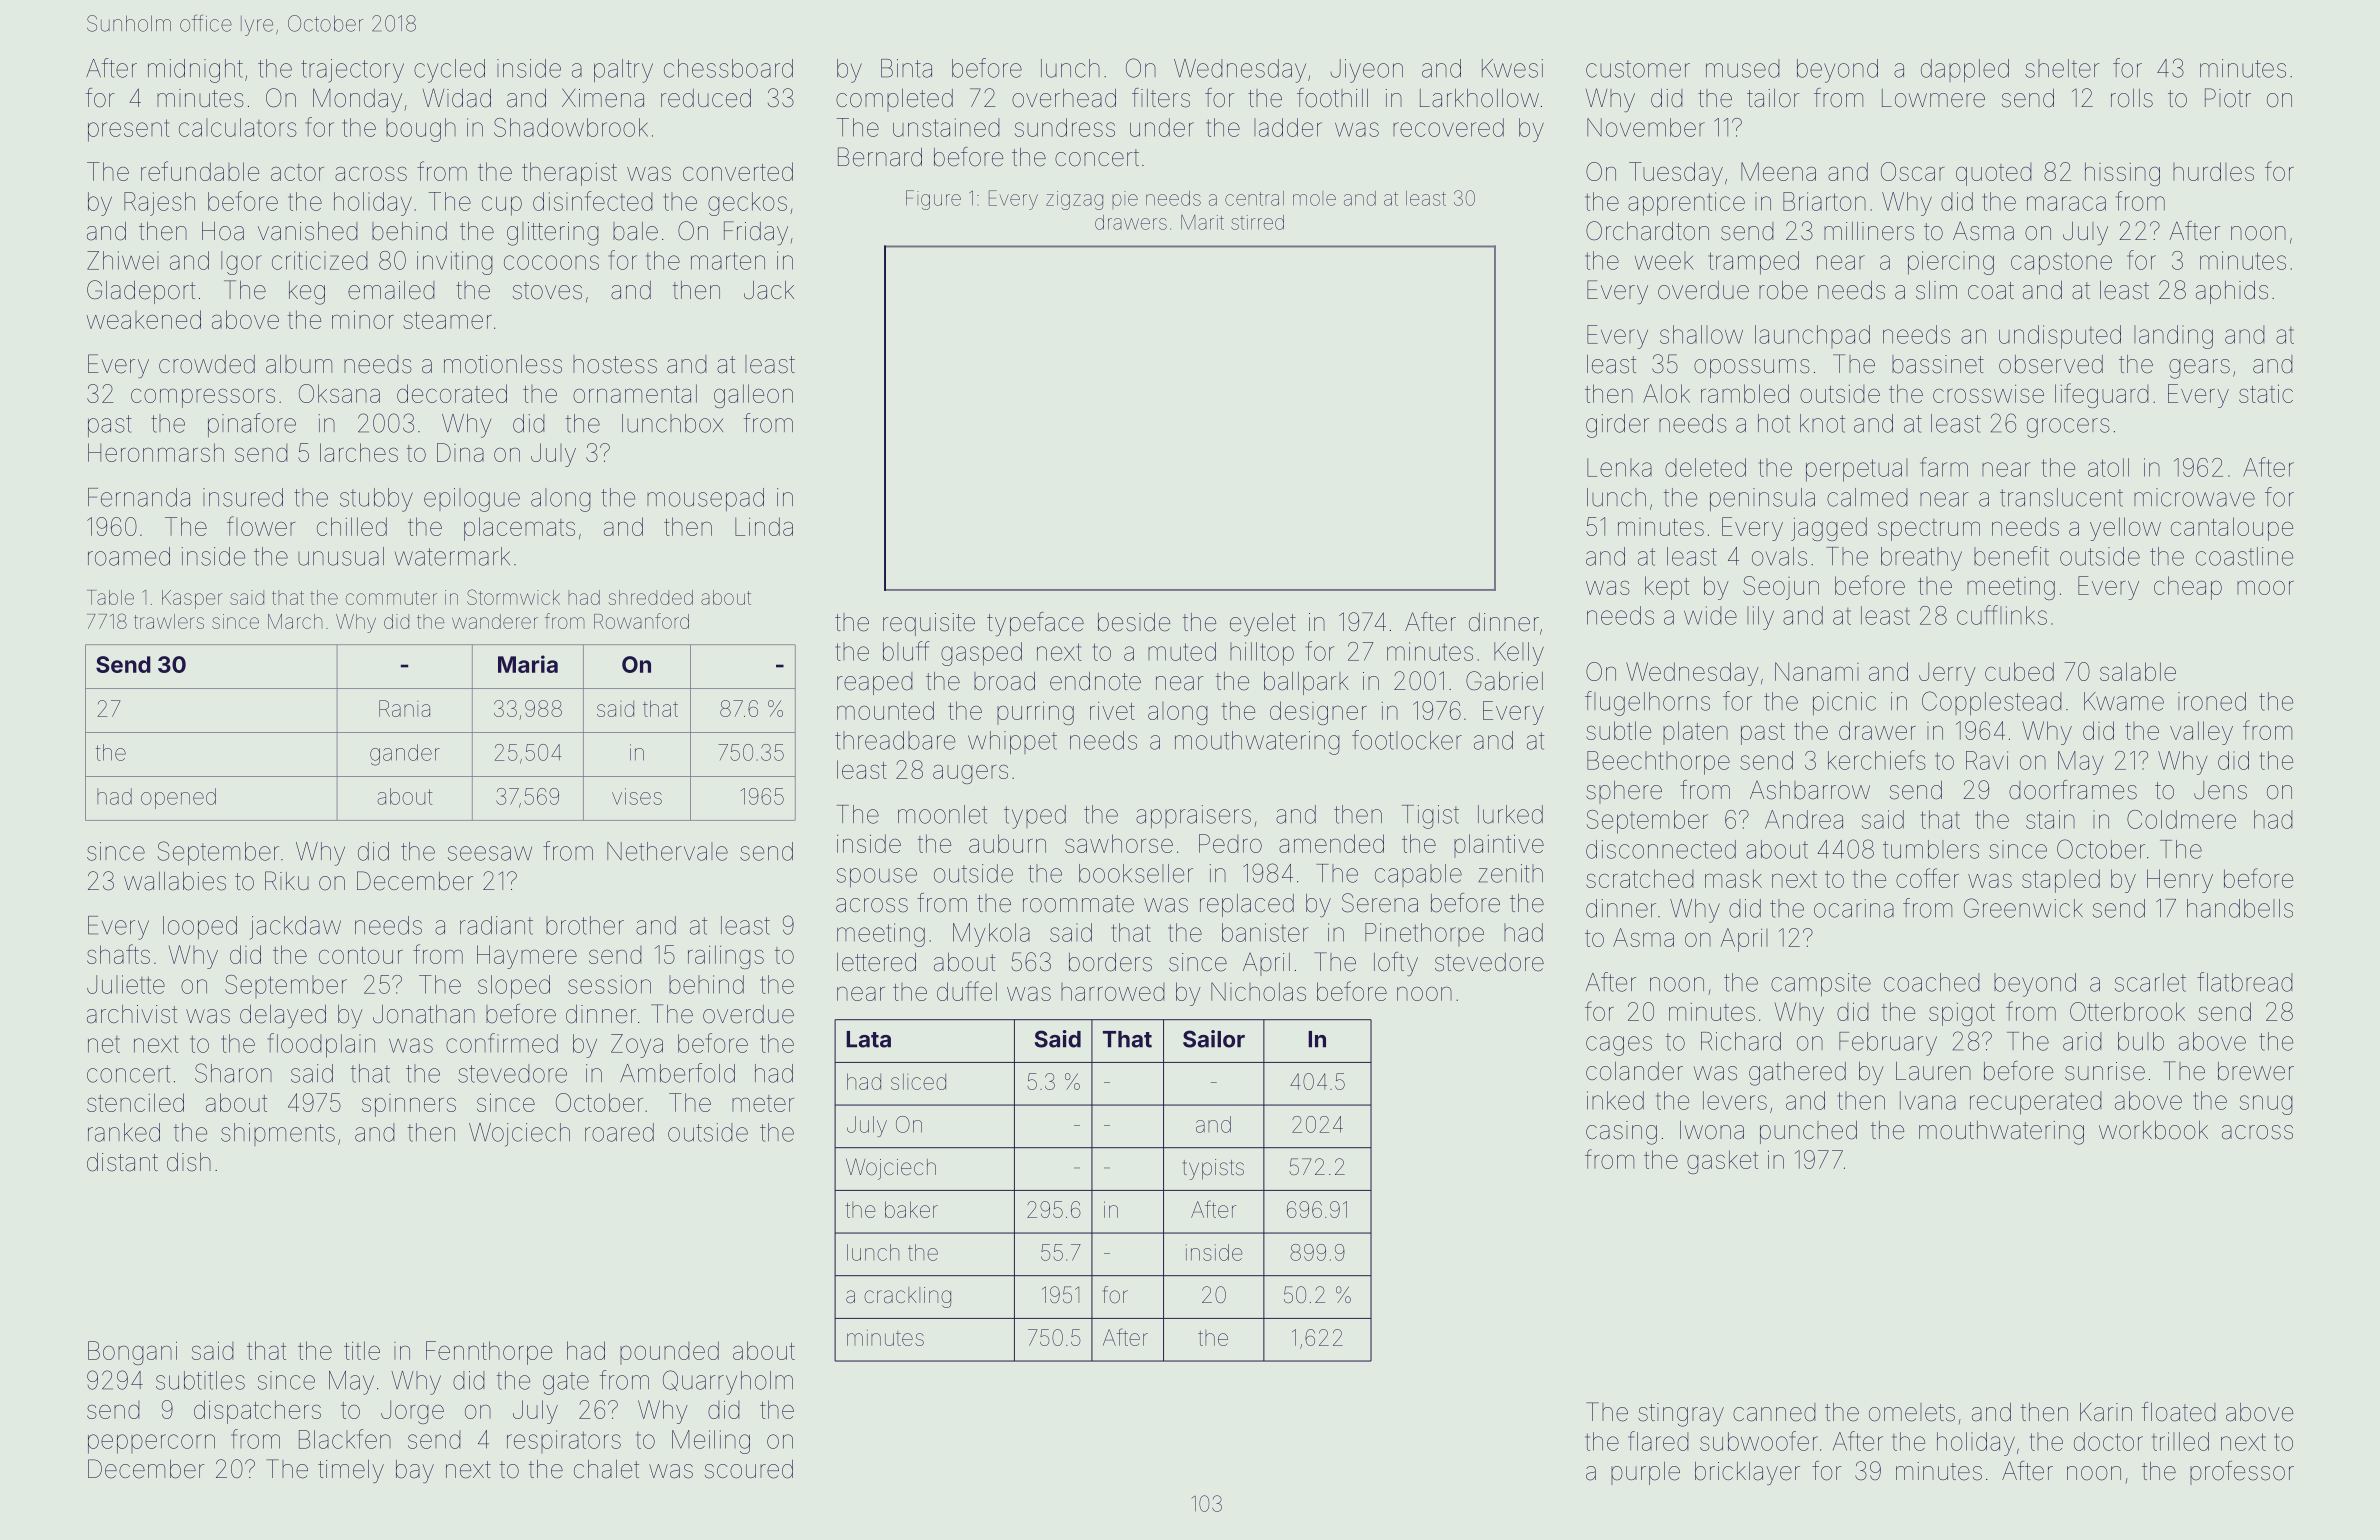 This image has height=1540, width=2380. I want to click on Lenka, so click(1619, 467).
